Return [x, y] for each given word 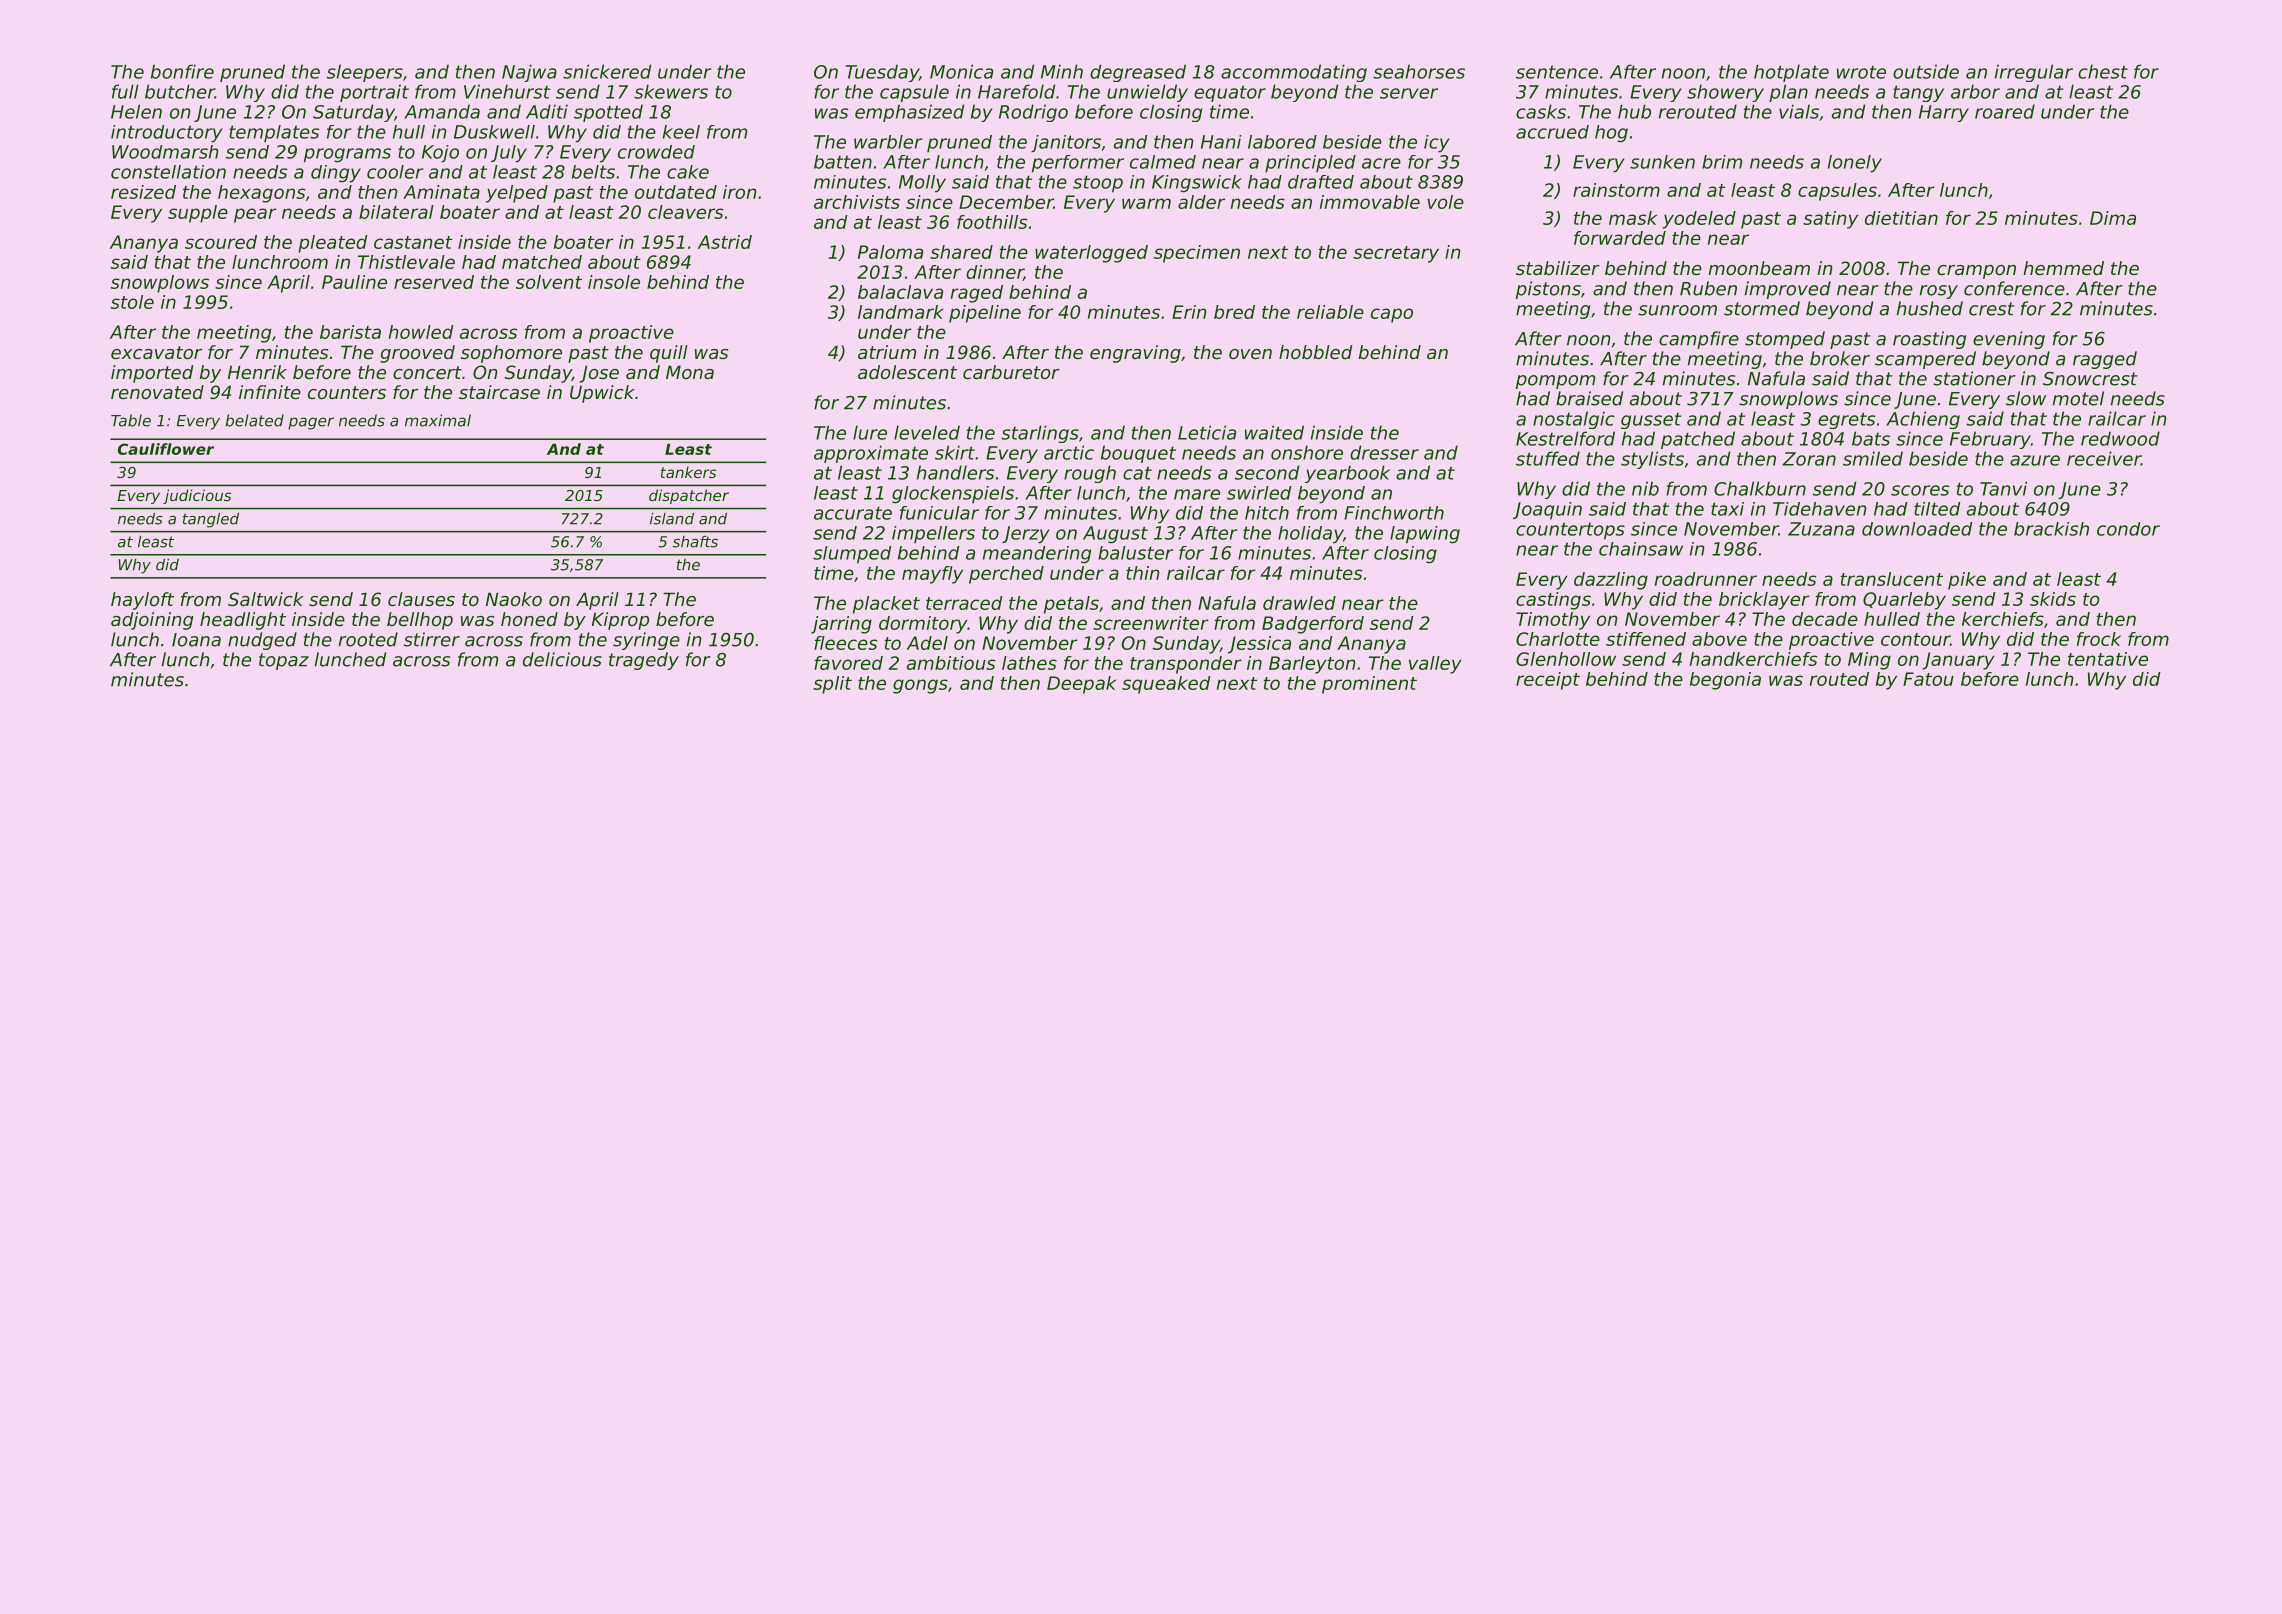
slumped [852, 555]
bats [1871, 438]
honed [529, 619]
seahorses [1419, 71]
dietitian [1901, 218]
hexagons [262, 194]
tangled [211, 520]
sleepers [365, 73]
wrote [1861, 72]
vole [1445, 202]
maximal [438, 420]
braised [1589, 398]
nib [1645, 488]
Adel [927, 643]
